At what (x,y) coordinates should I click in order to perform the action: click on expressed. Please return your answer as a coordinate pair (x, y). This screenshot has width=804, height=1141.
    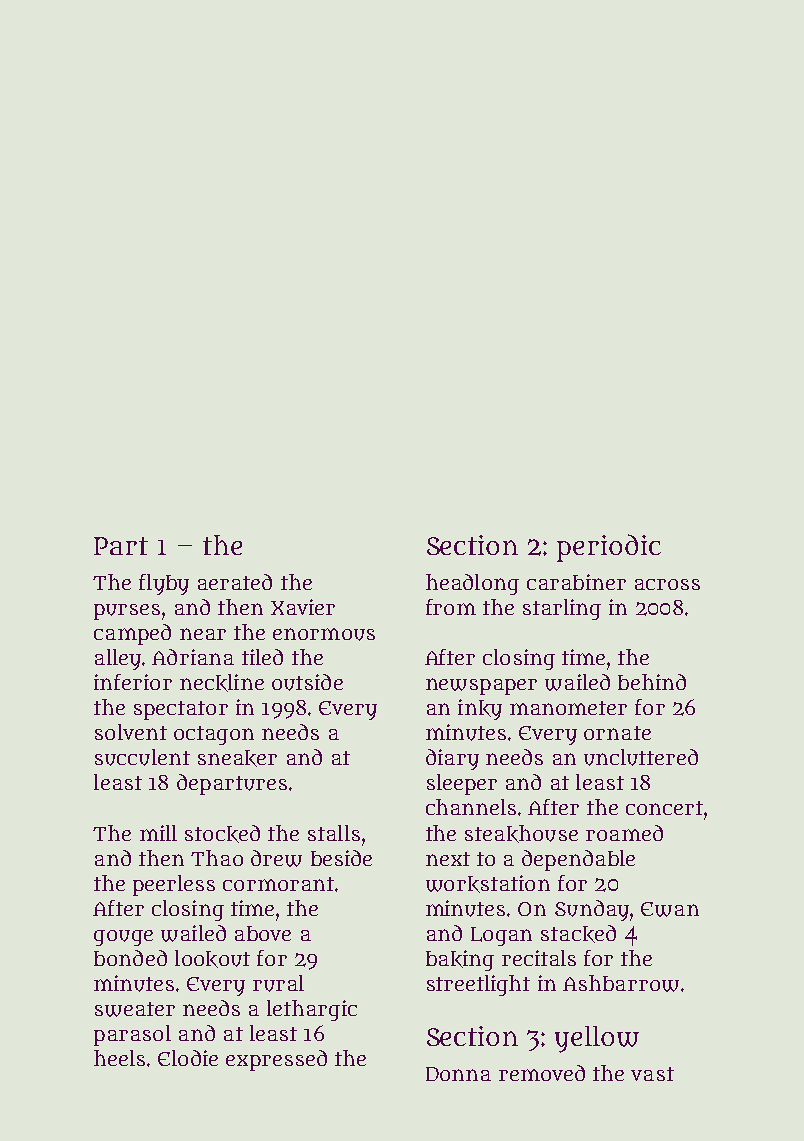
    Looking at the image, I should click on (276, 1060).
